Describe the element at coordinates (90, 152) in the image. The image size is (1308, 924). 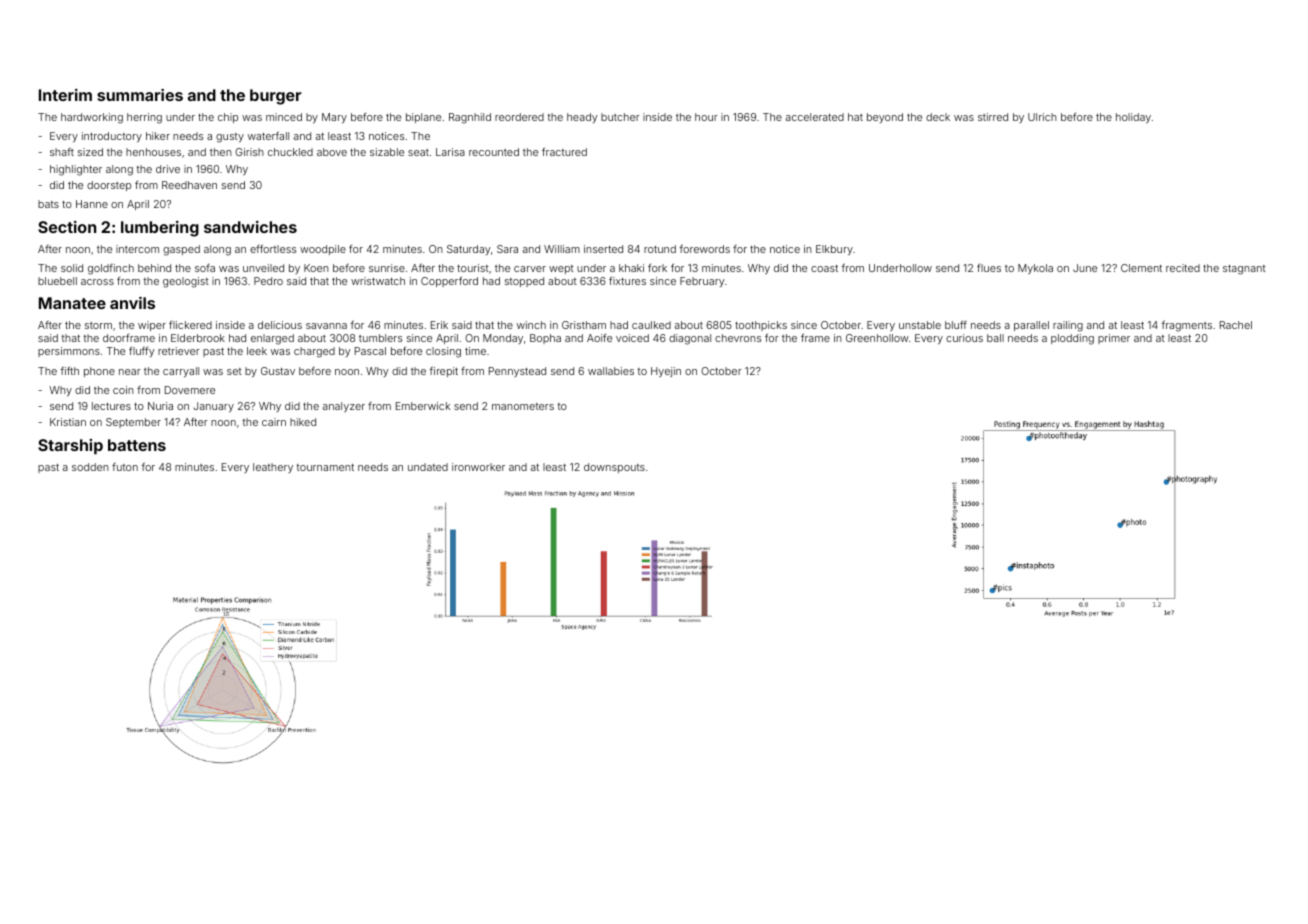
I see `sized` at that location.
